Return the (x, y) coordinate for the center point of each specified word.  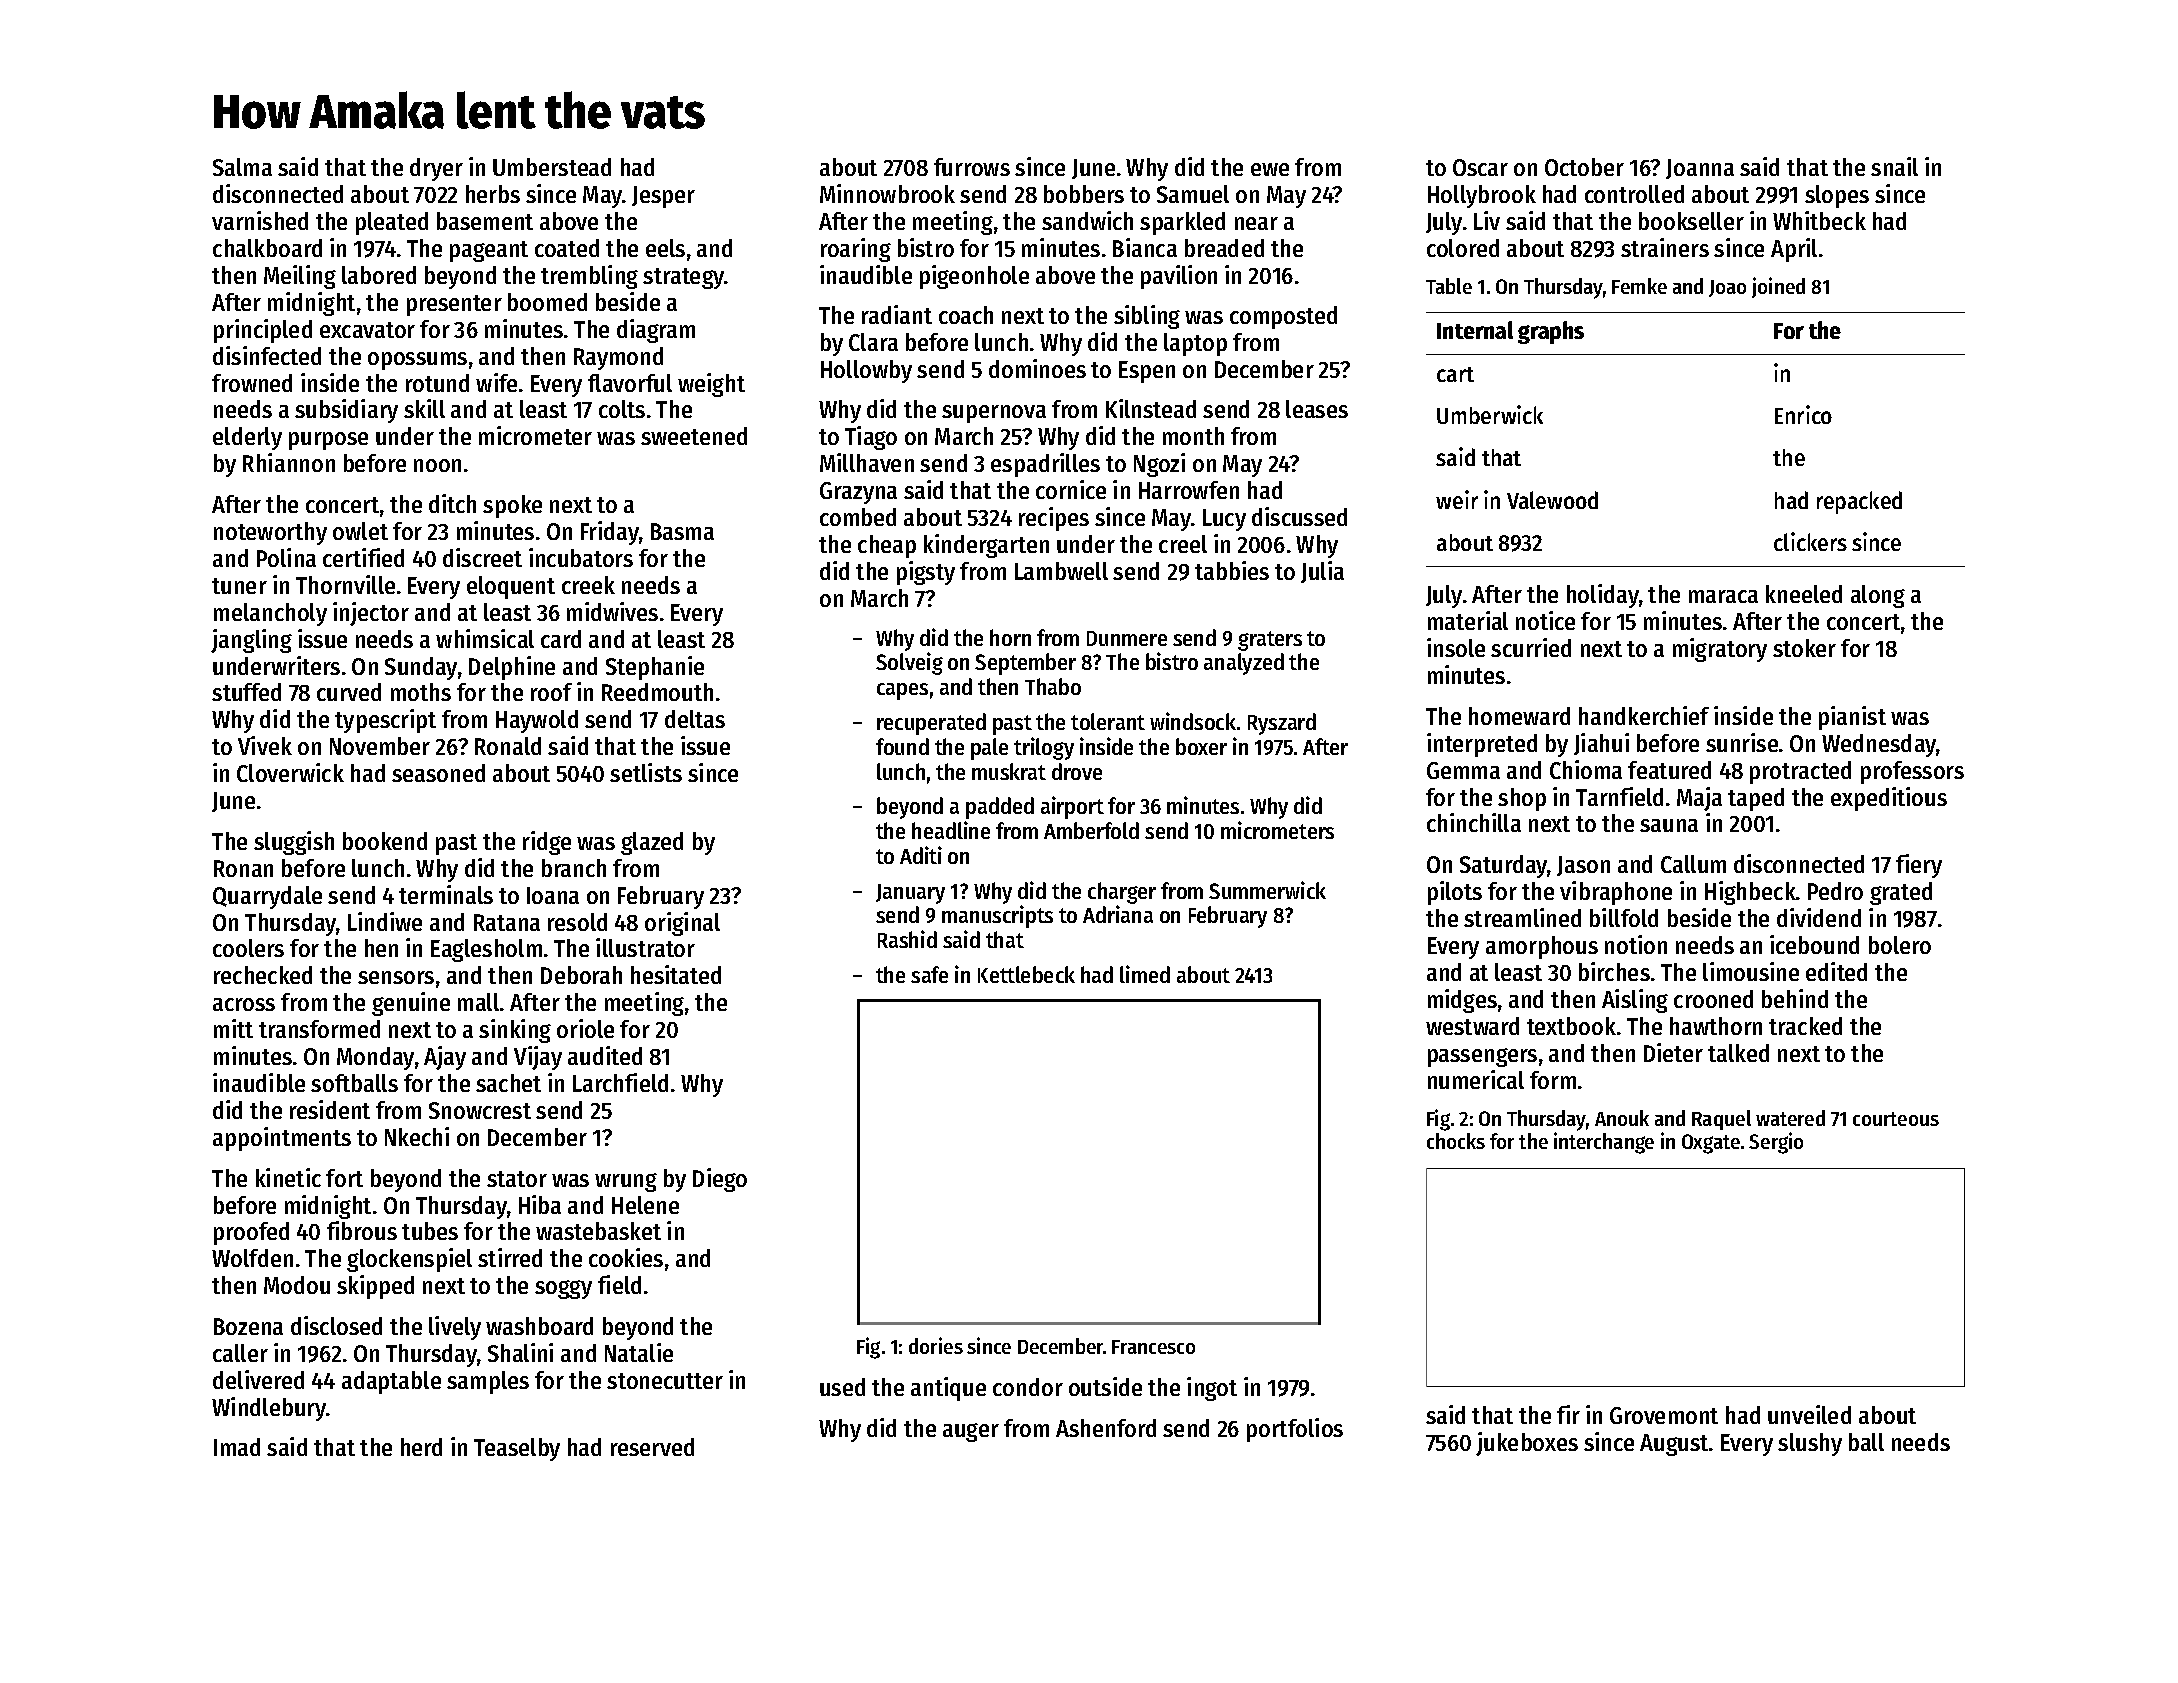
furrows (972, 167)
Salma (242, 167)
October (1584, 167)
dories (936, 1345)
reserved (652, 1447)
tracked (1805, 1026)
